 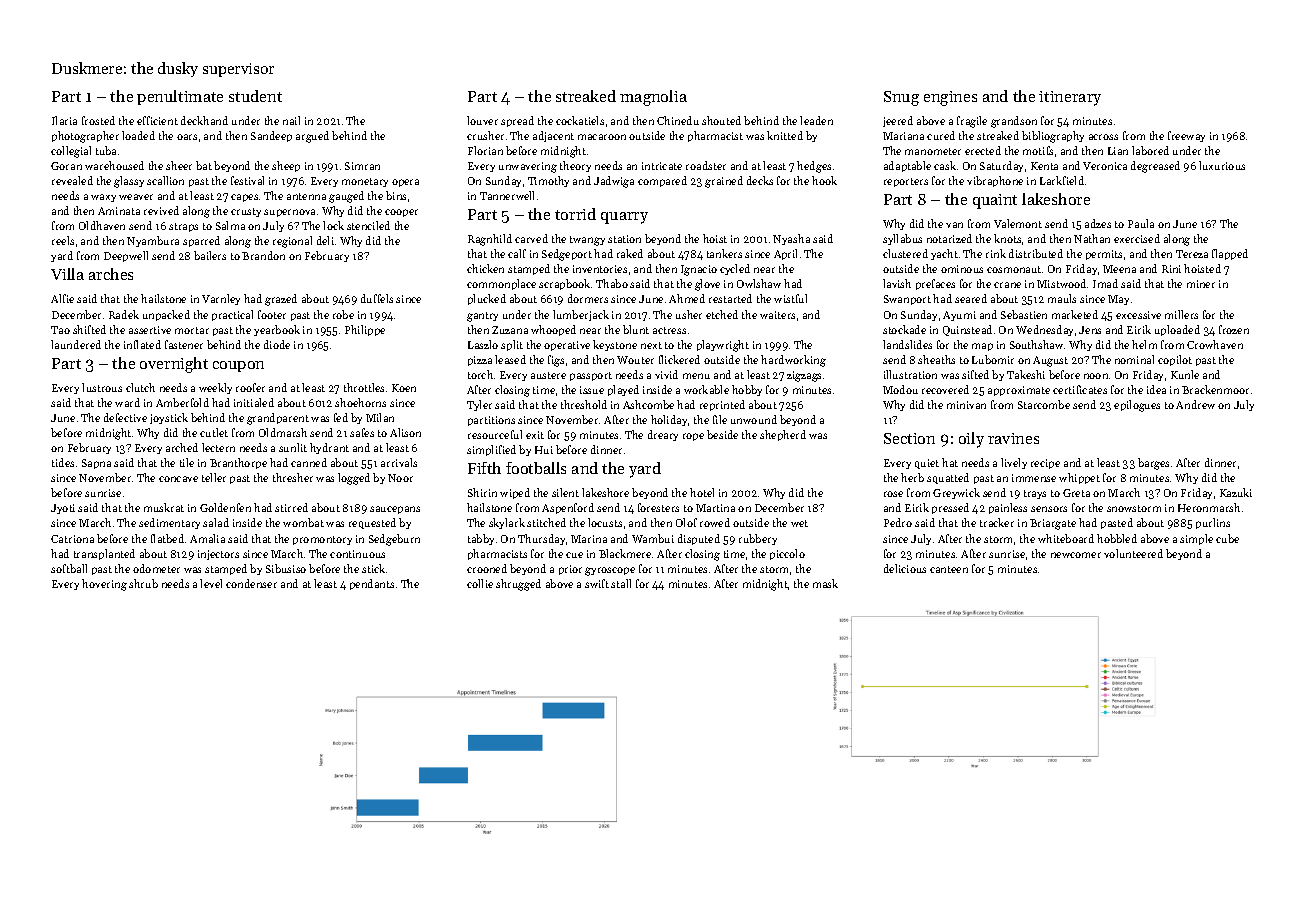 I want to click on Ilaria, so click(x=64, y=120).
